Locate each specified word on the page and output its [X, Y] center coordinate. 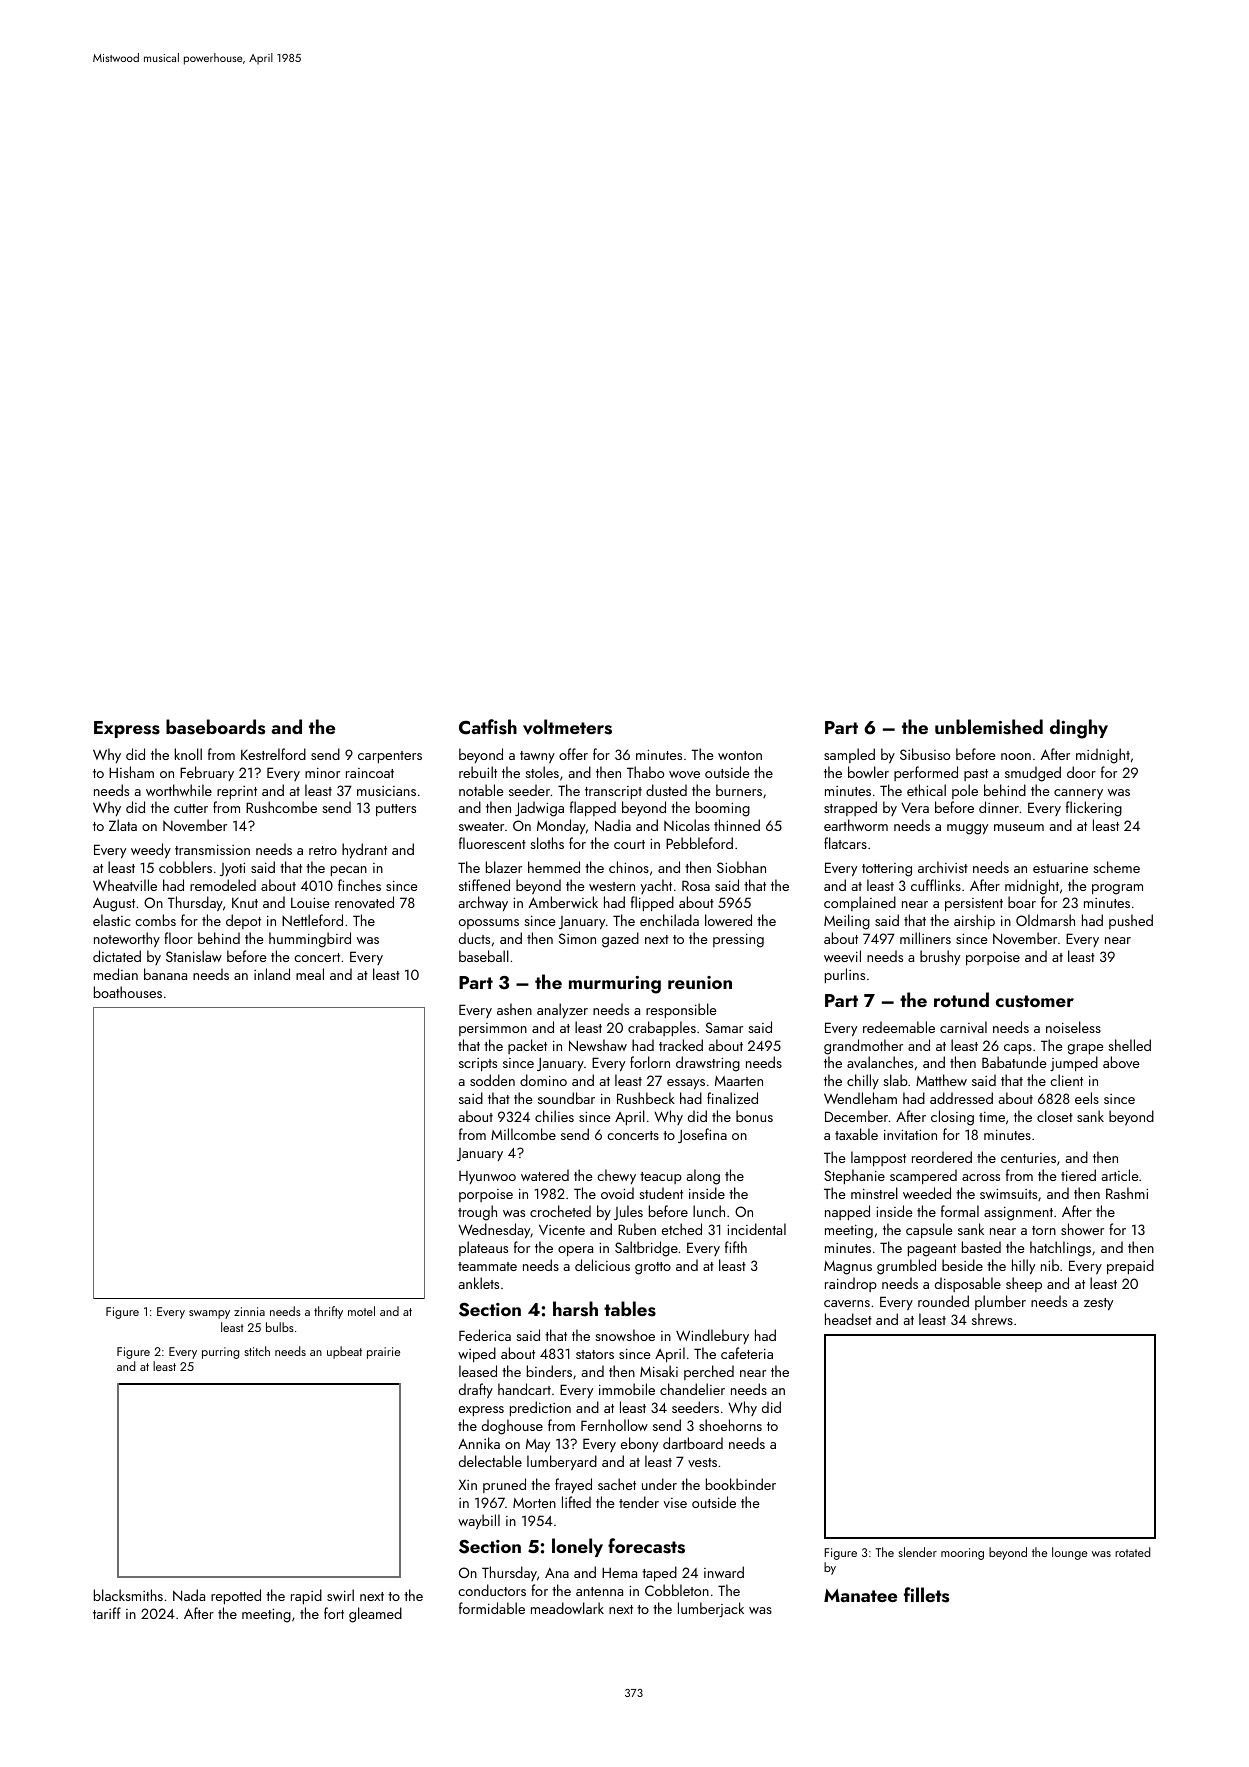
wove [684, 774]
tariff [107, 1613]
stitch [257, 1351]
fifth [736, 1247]
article [1120, 1175]
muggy [967, 829]
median [116, 974]
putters [396, 810]
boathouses [128, 992]
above [1121, 1062]
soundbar [566, 1098]
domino [543, 1080]
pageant [932, 1250]
